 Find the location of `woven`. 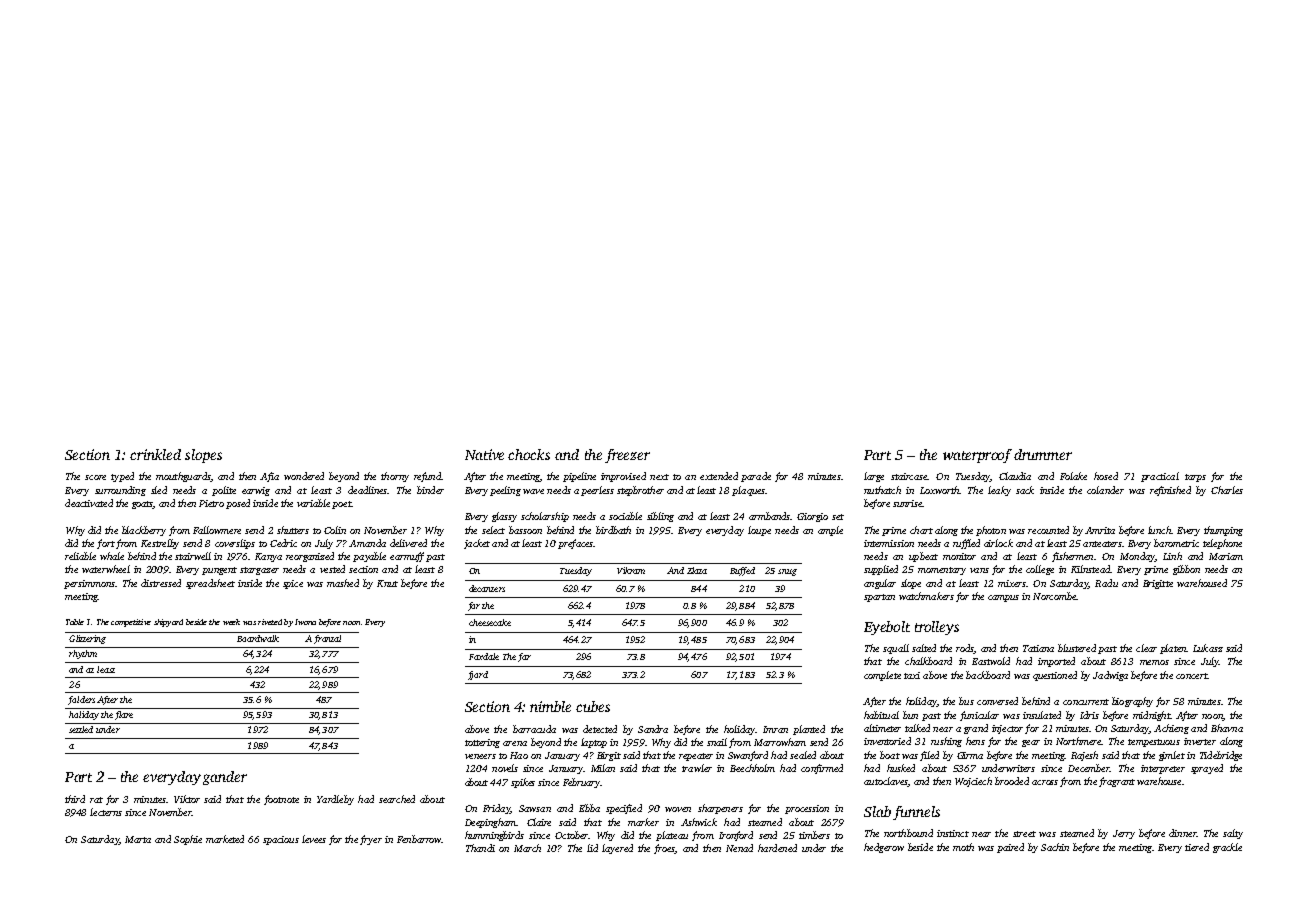

woven is located at coordinates (678, 809).
